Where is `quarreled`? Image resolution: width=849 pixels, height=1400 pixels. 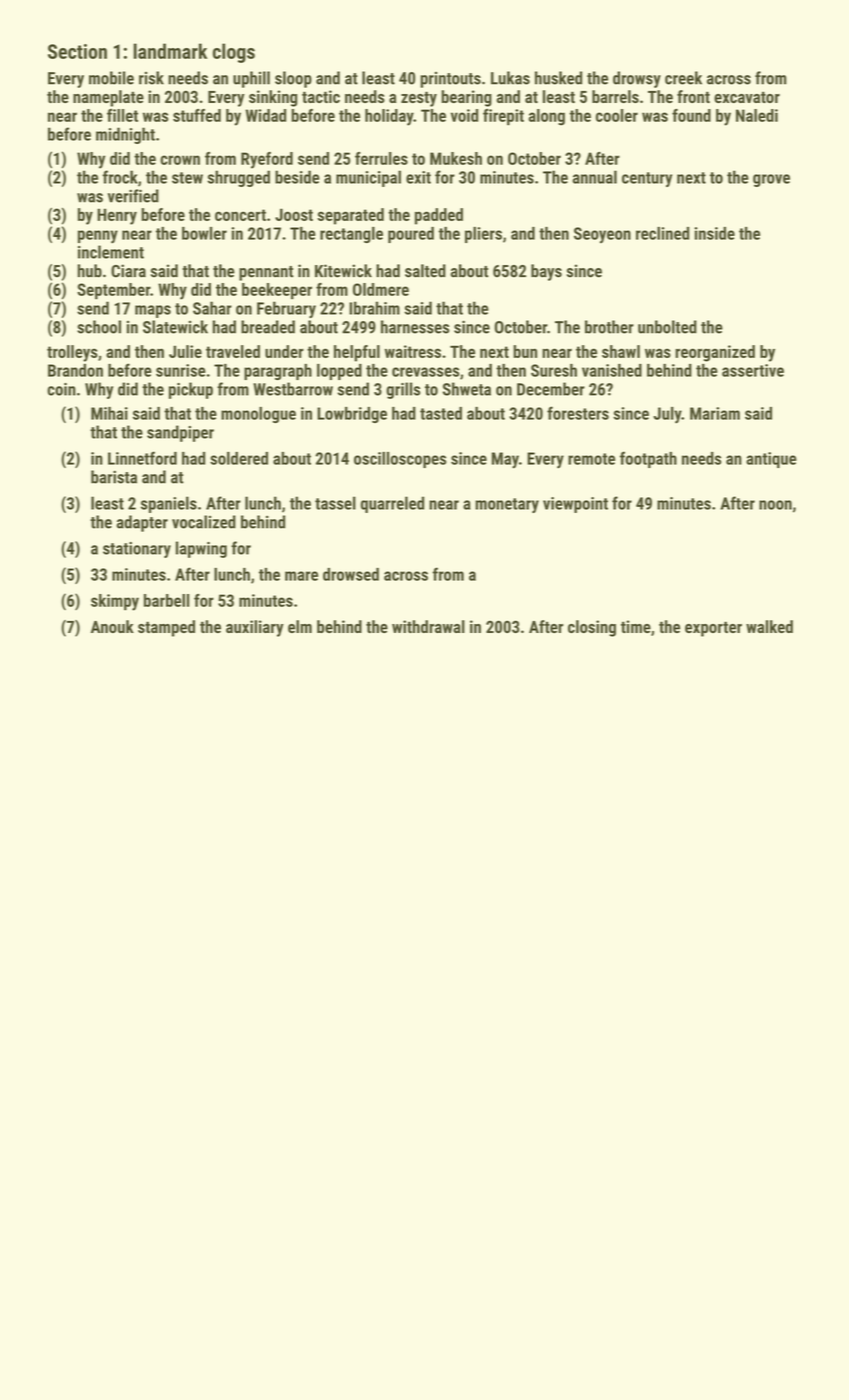 quarreled is located at coordinates (392, 504).
